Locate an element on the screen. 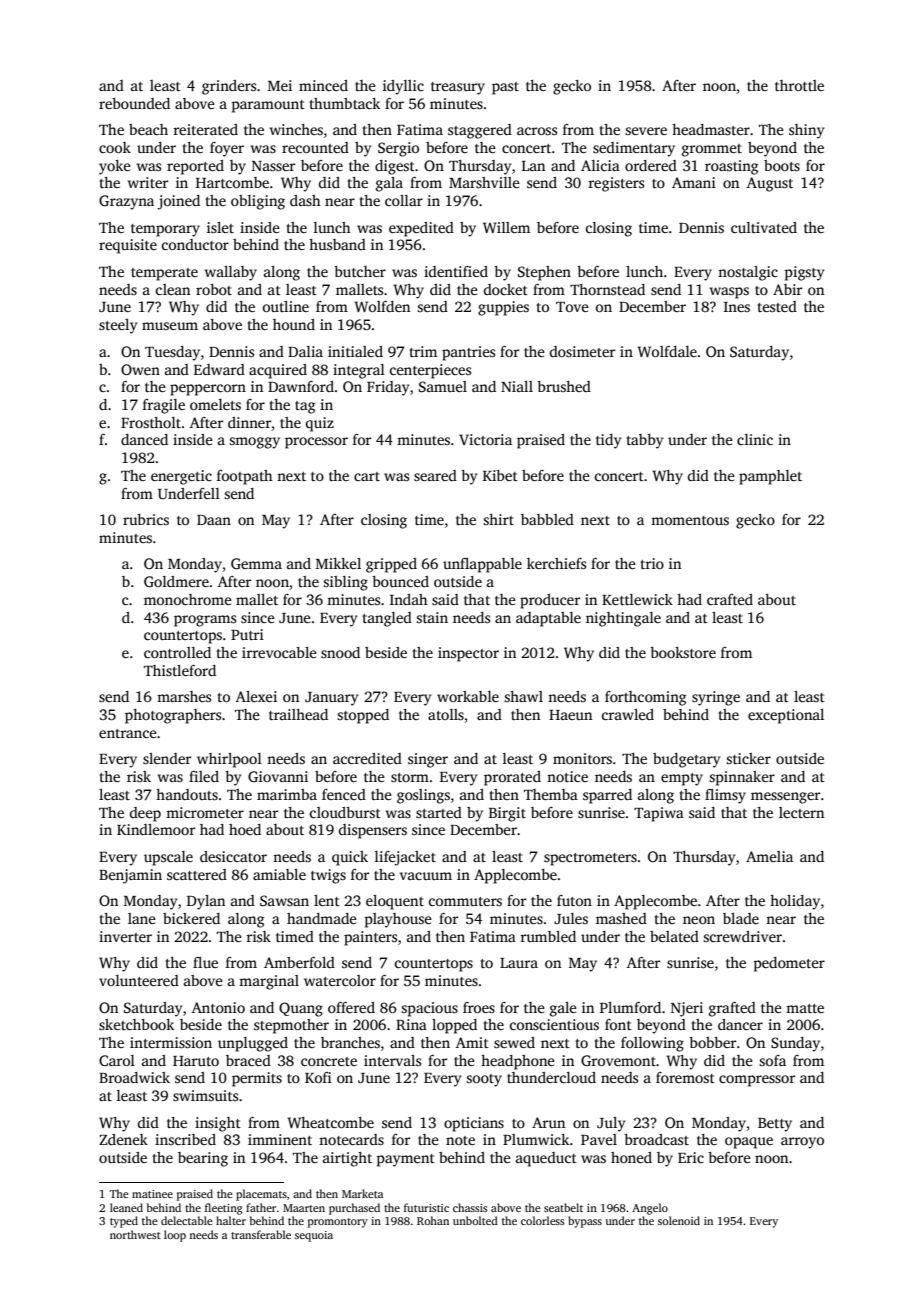 Image resolution: width=924 pixels, height=1308 pixels. inverter is located at coordinates (125, 936).
